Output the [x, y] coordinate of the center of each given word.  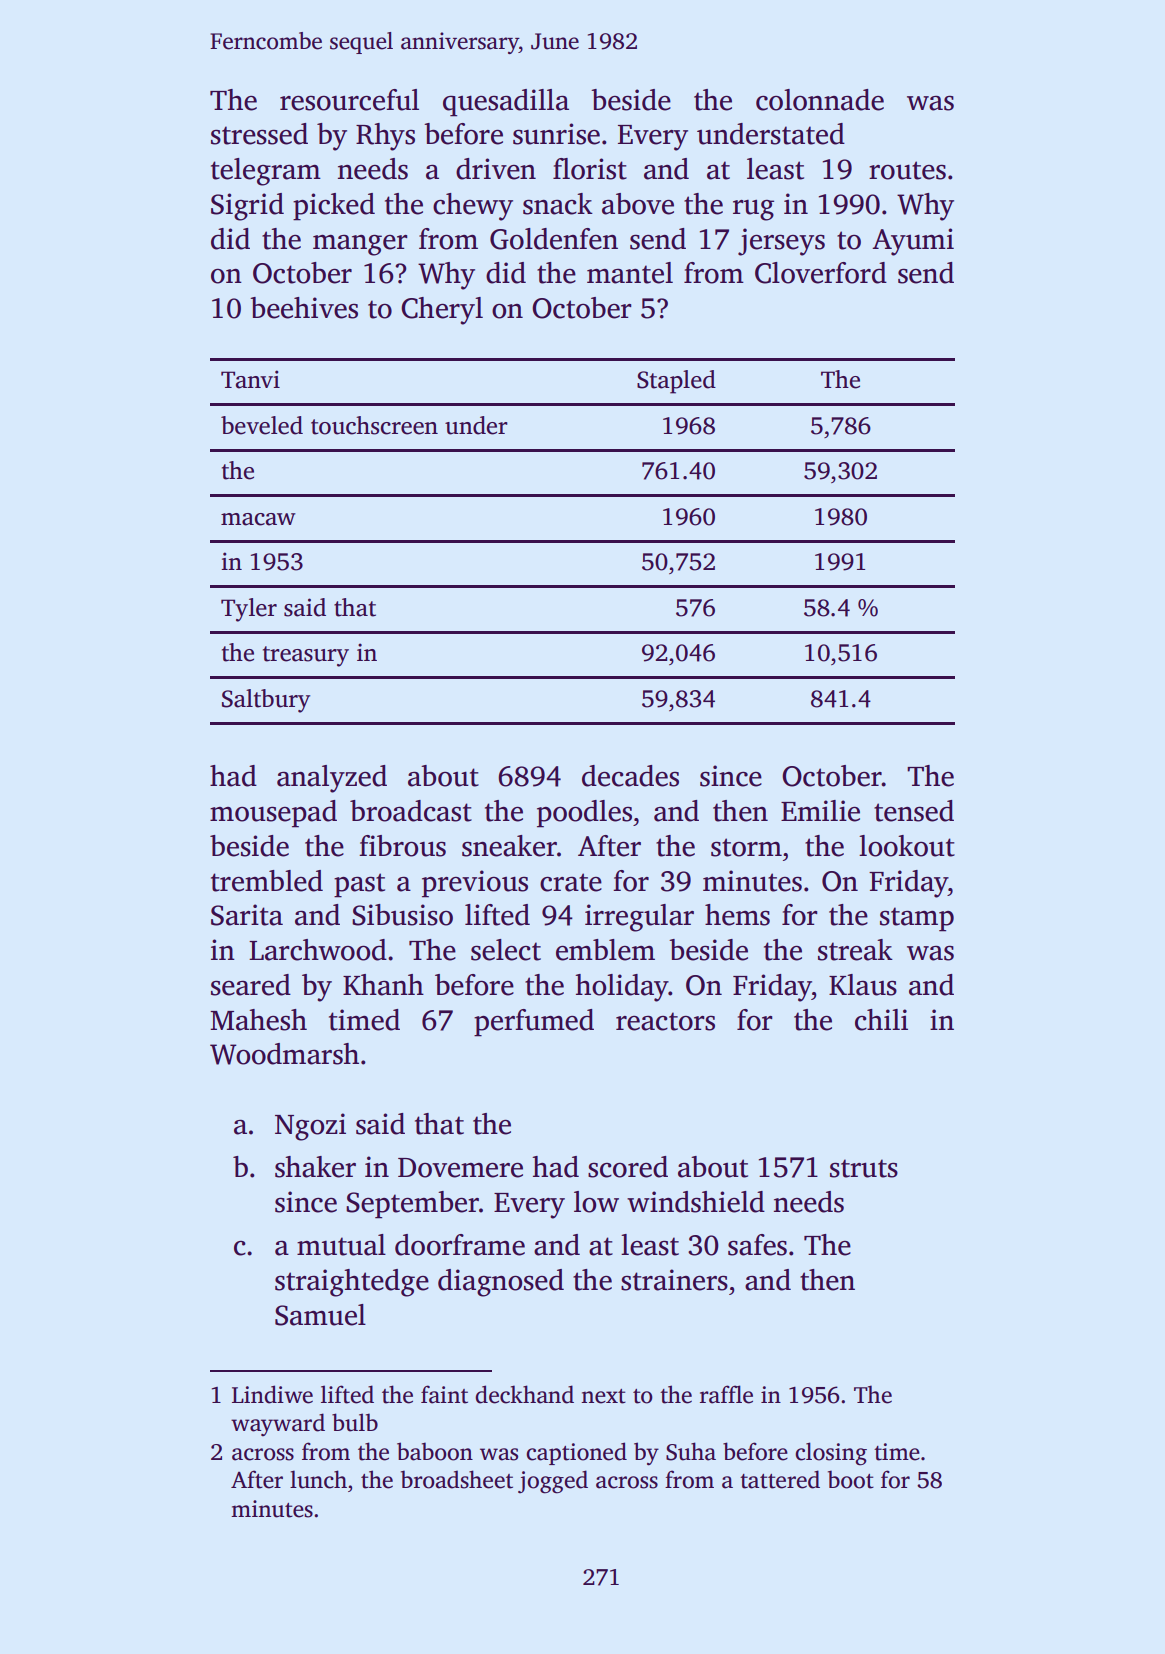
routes [907, 170]
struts [864, 1168]
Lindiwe [272, 1394]
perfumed [534, 1023]
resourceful [349, 100]
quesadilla [506, 103]
